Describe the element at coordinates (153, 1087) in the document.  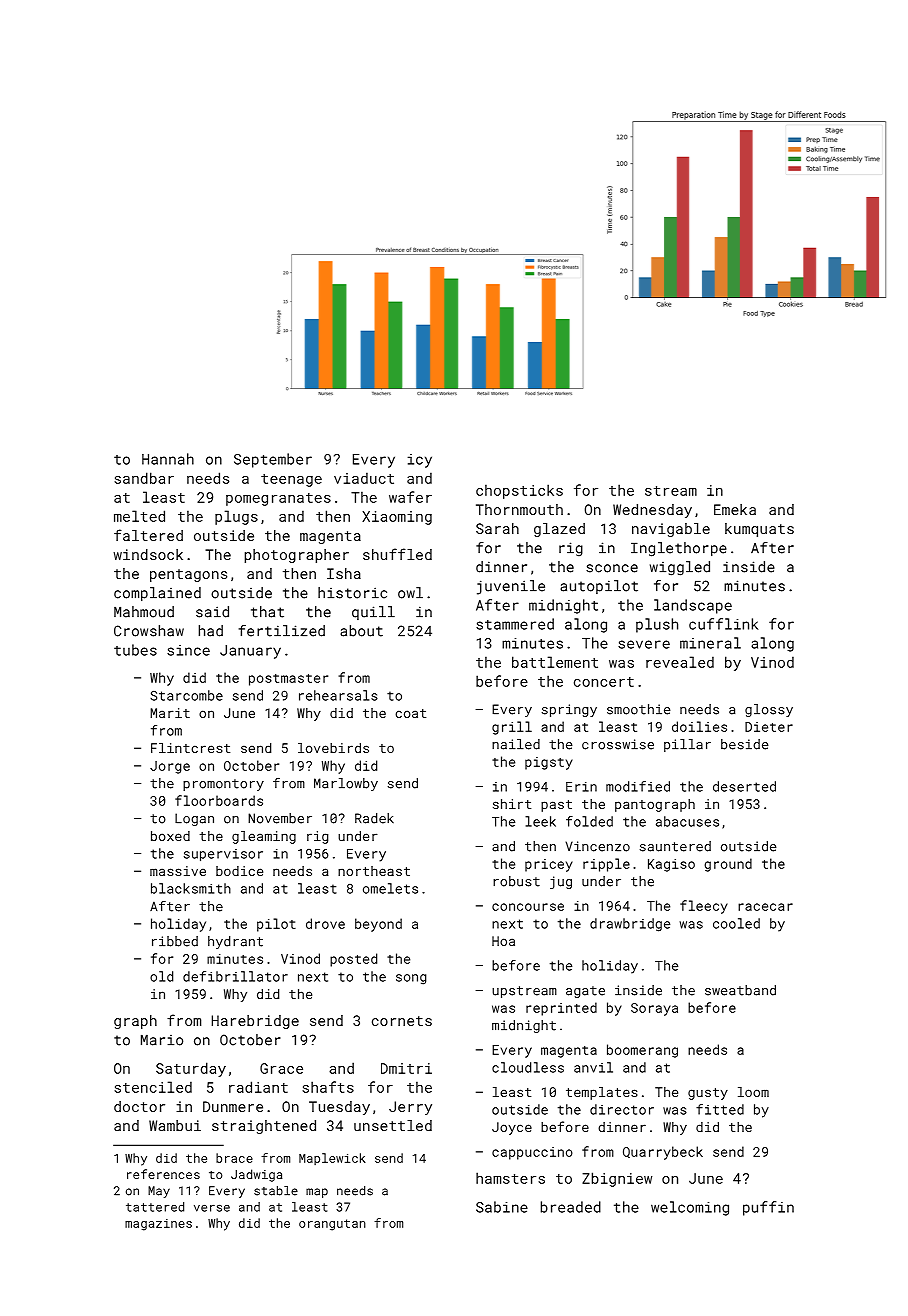
I see `stenciled` at that location.
